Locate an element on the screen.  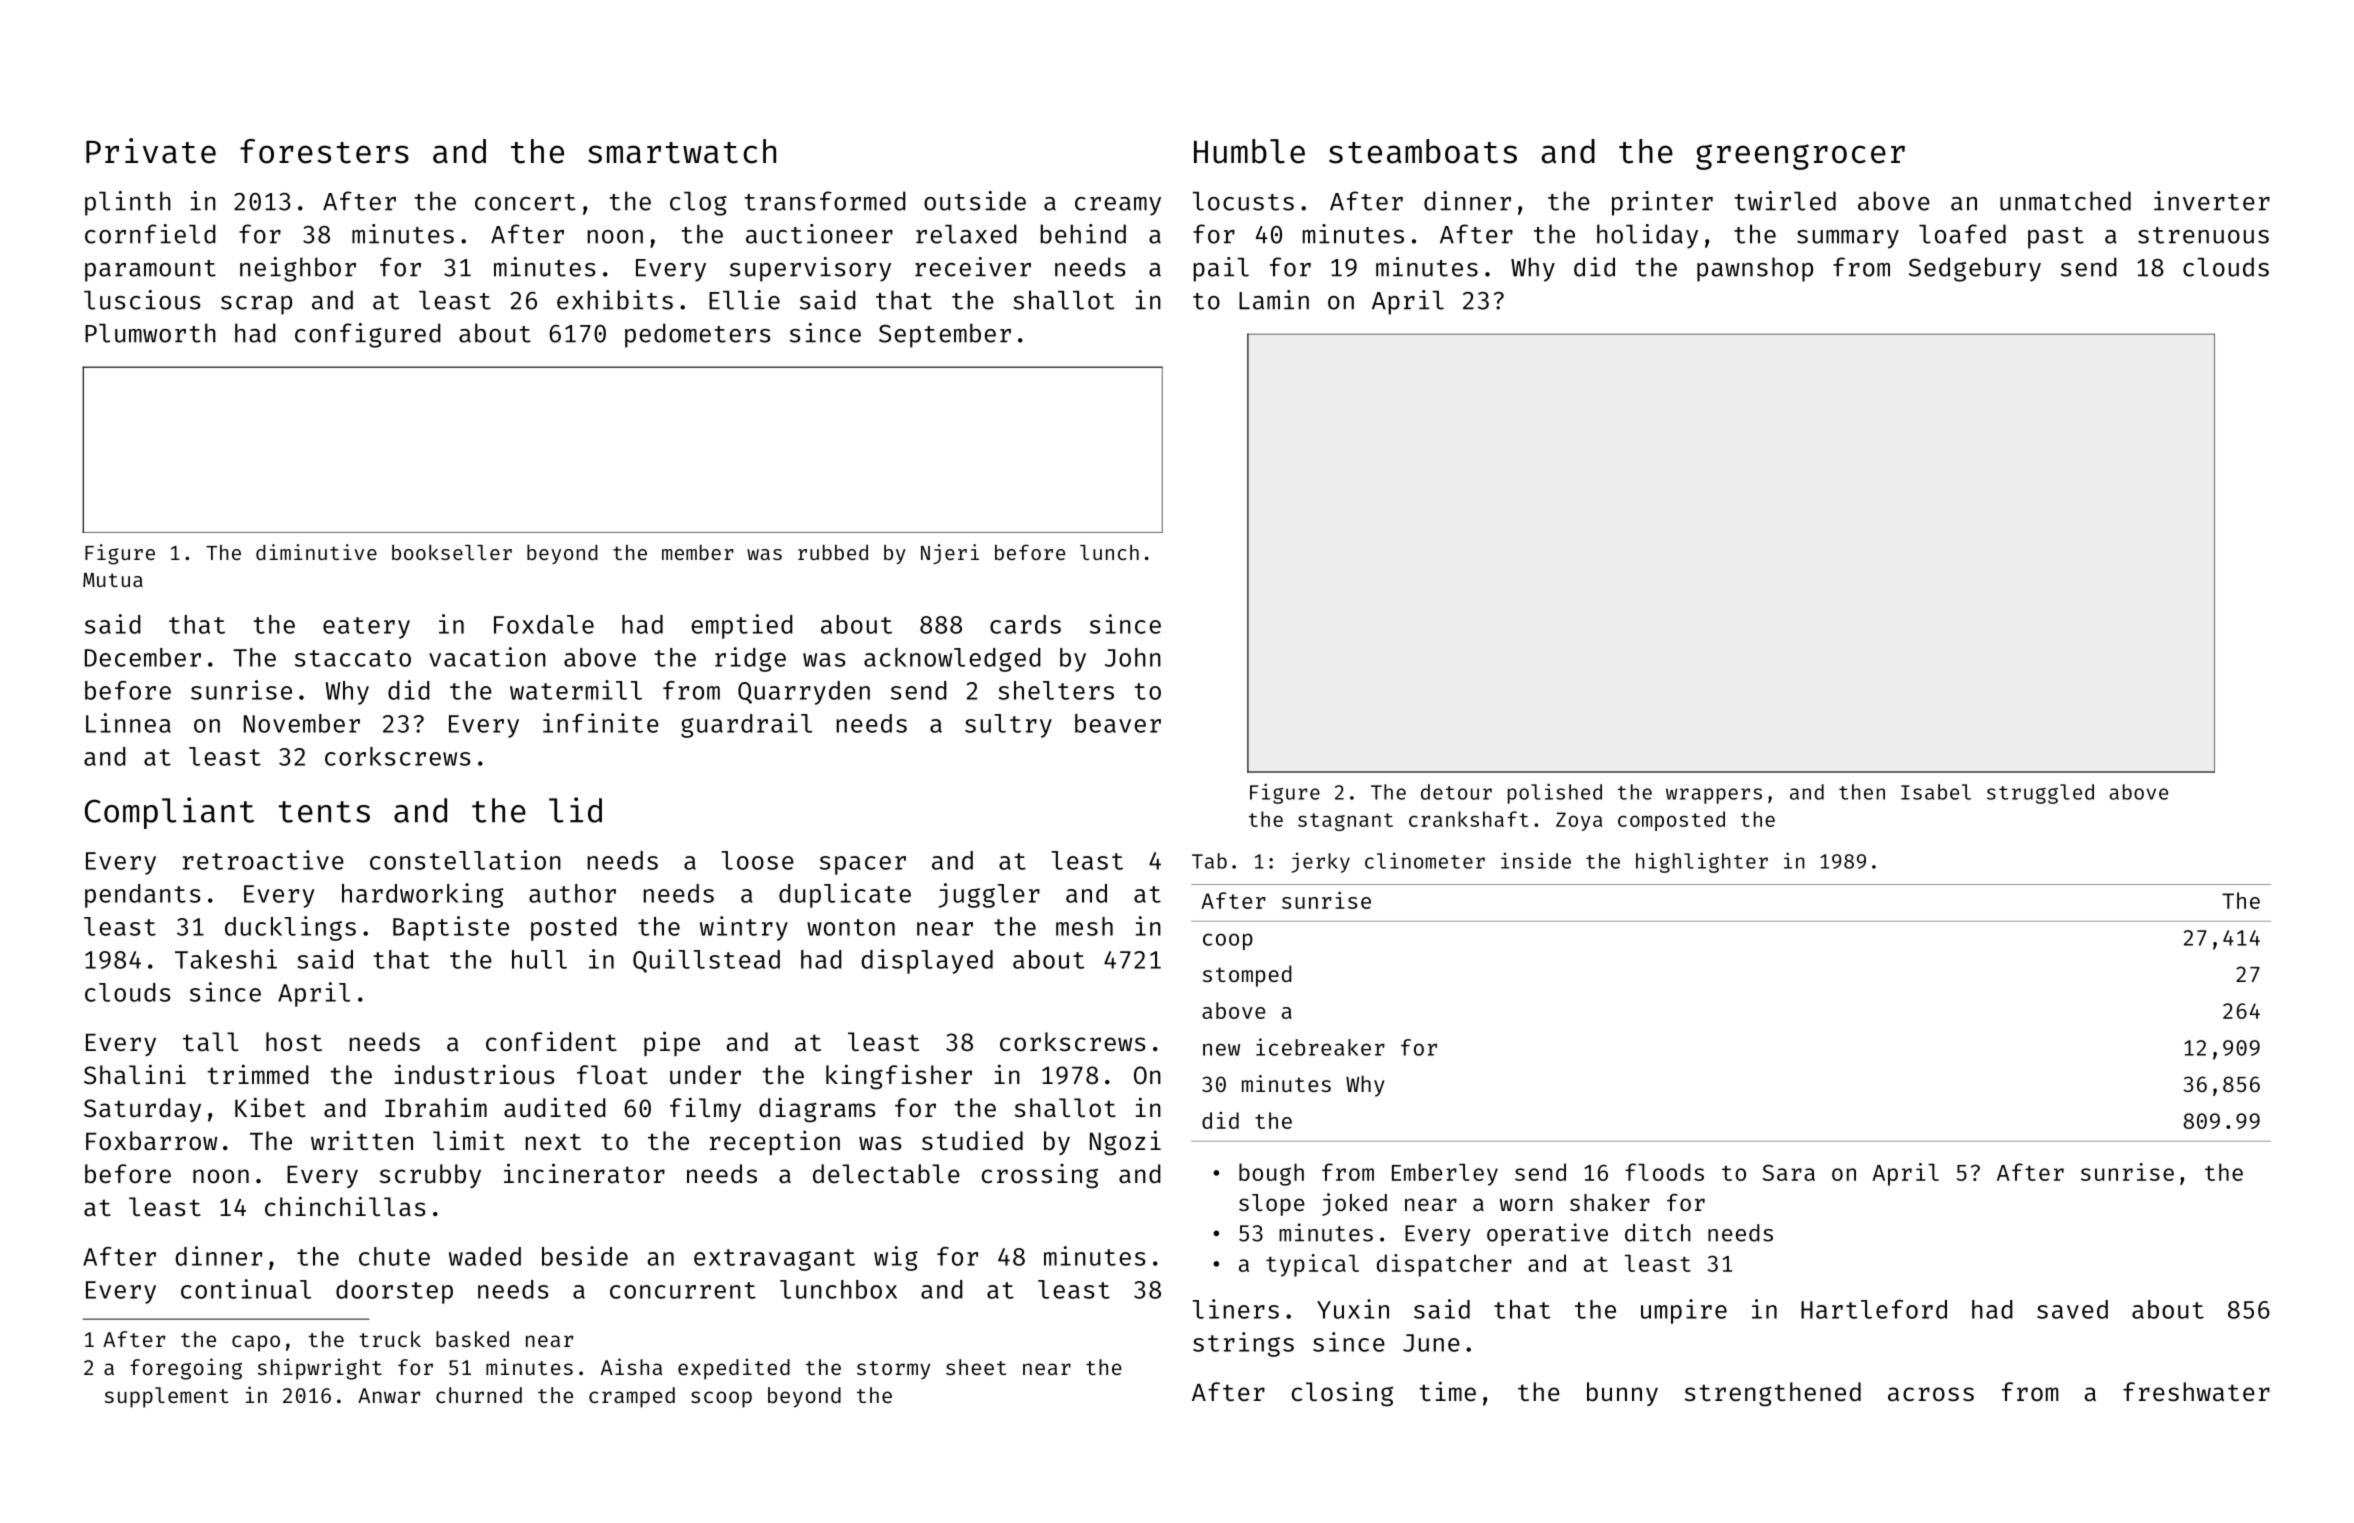
jerky is located at coordinates (1320, 863).
